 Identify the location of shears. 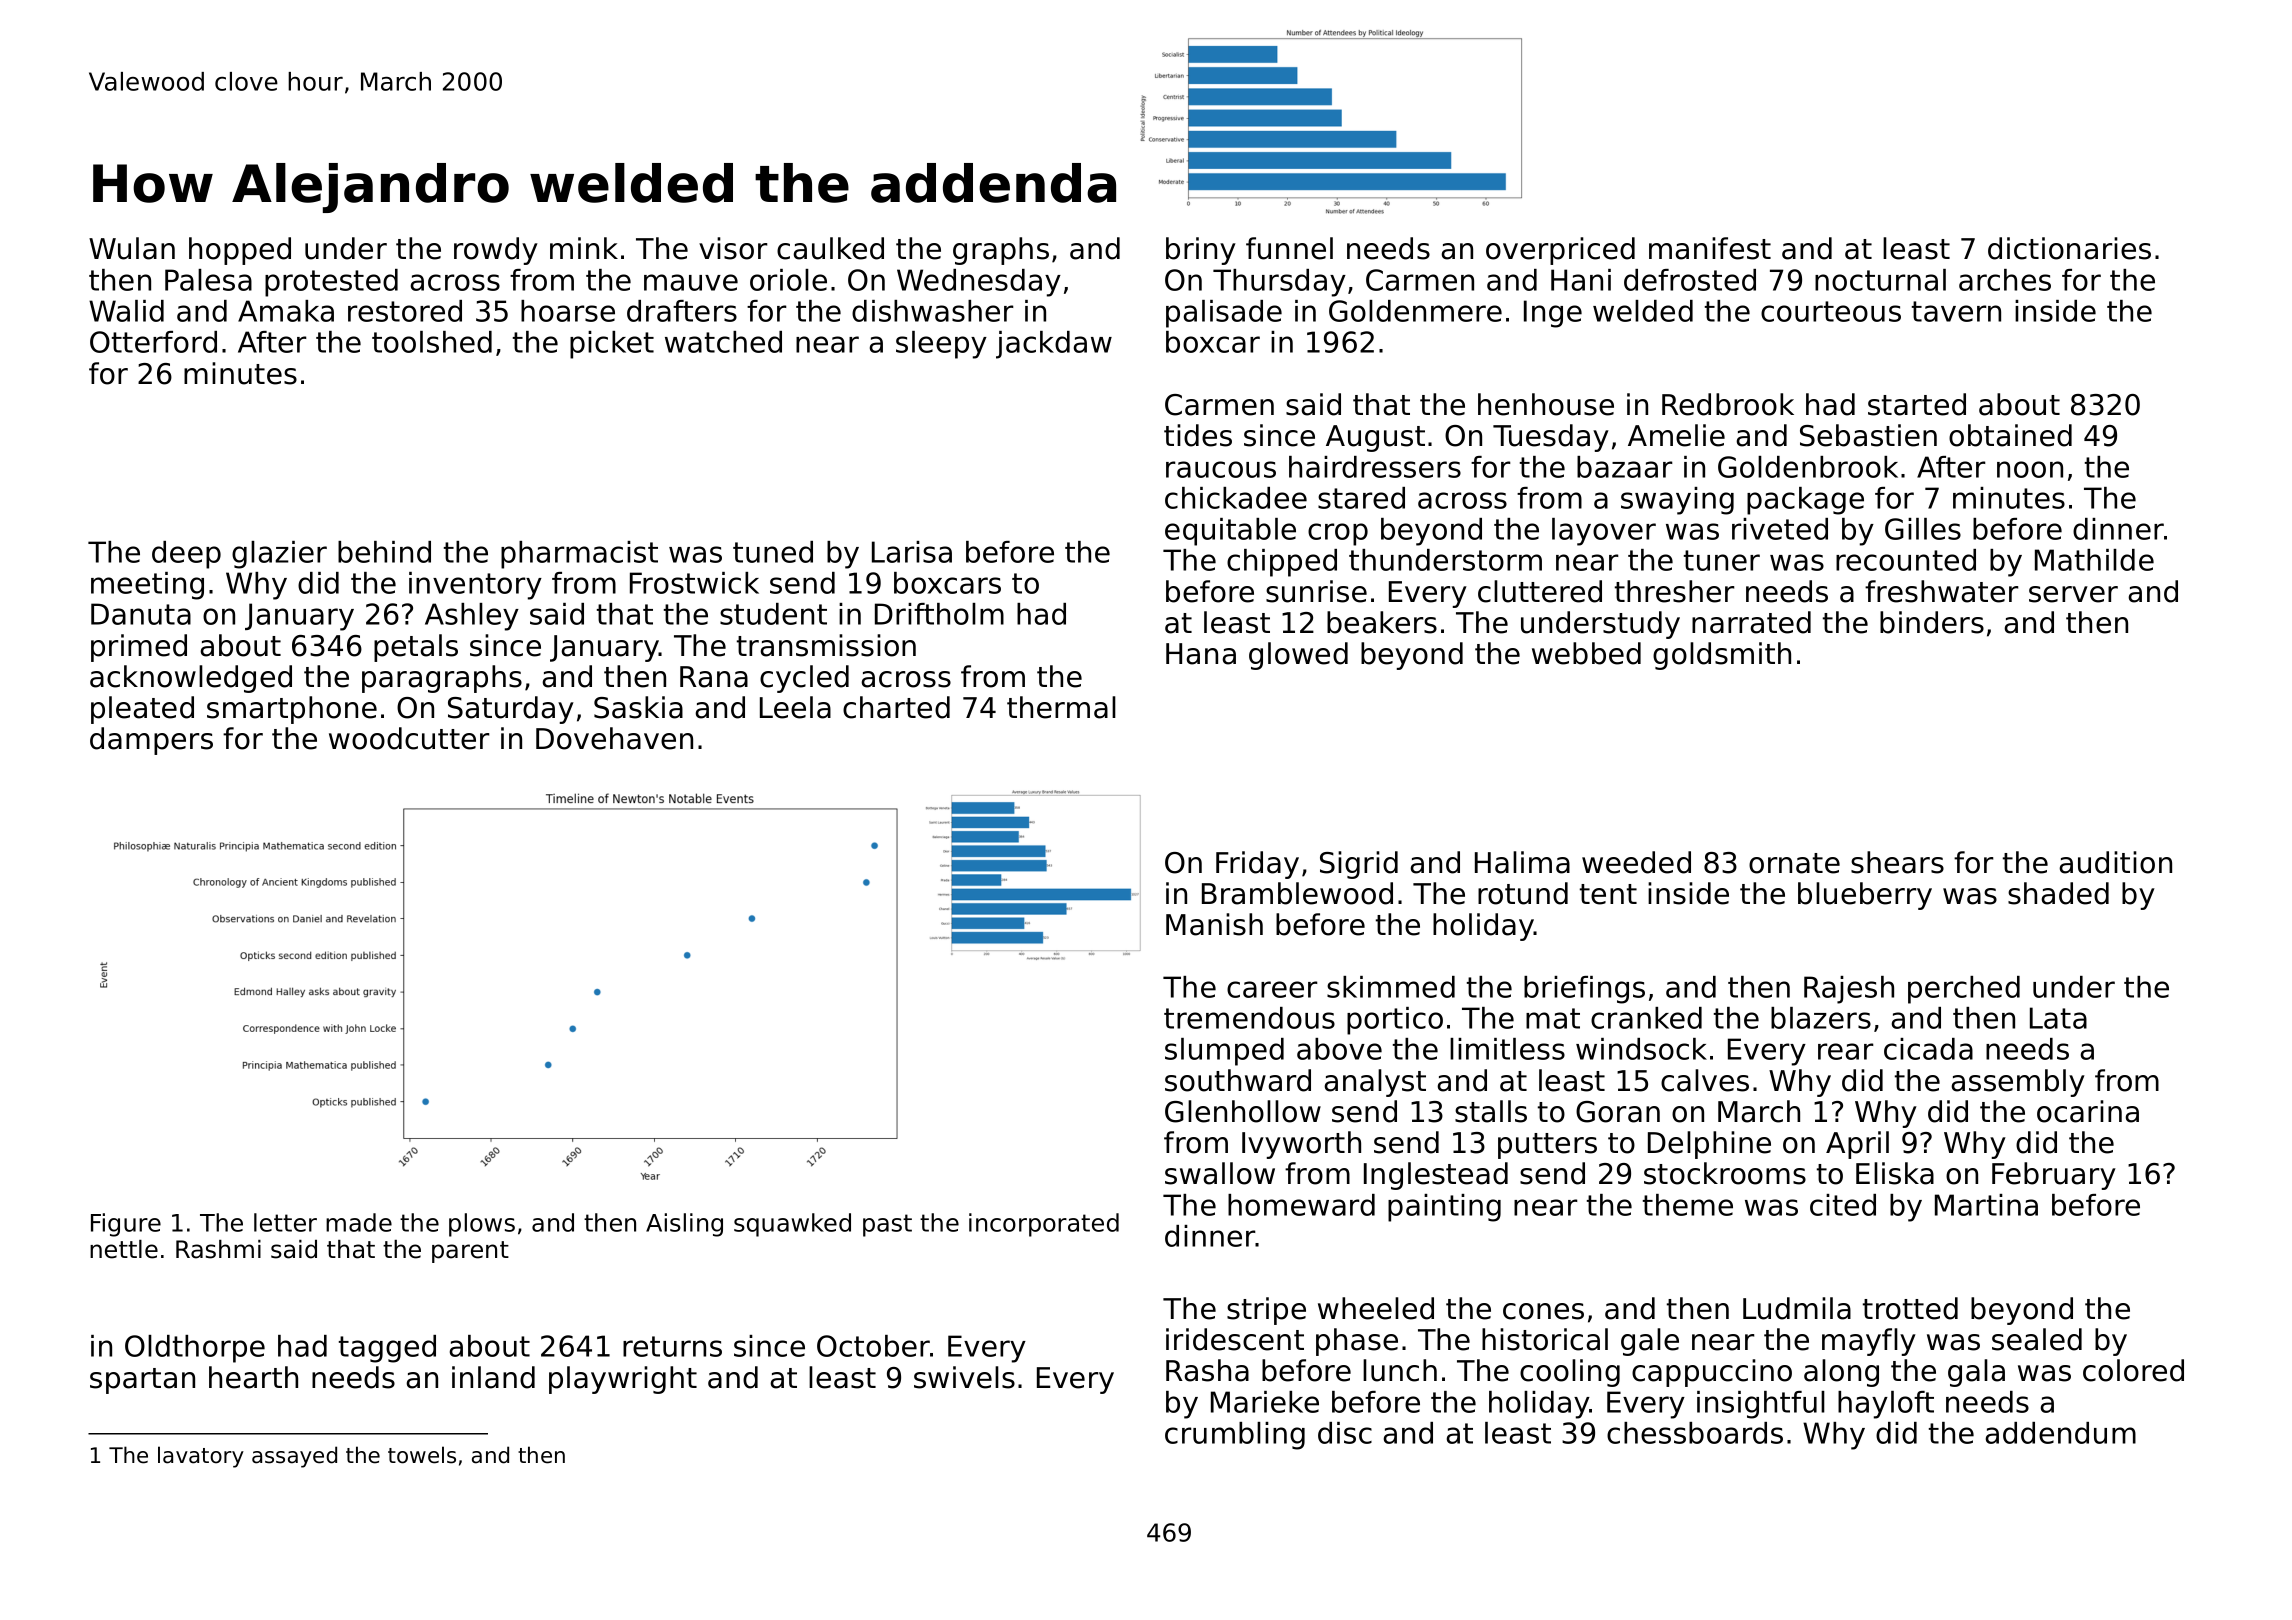
(1897, 862).
